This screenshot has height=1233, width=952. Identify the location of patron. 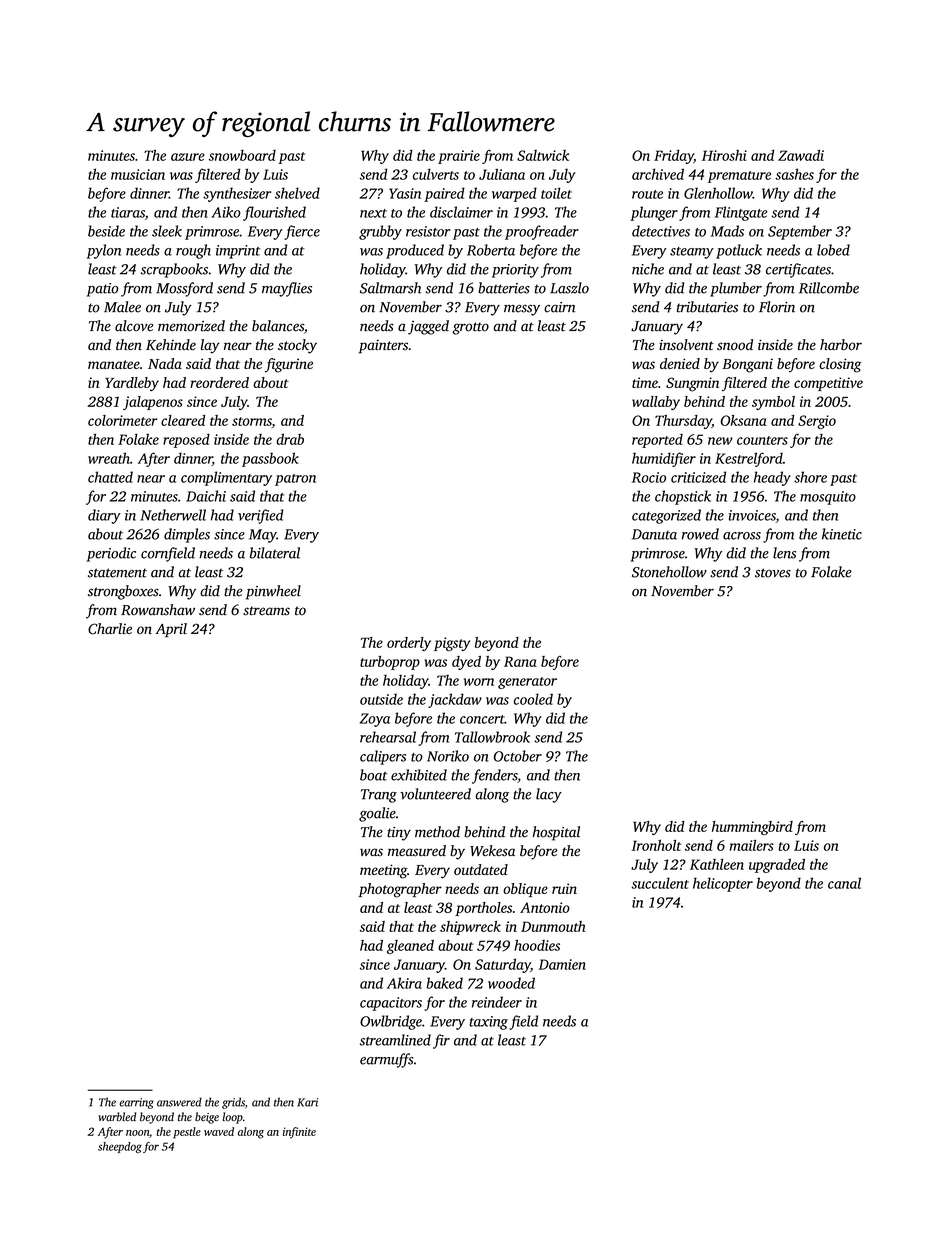
(295, 480).
